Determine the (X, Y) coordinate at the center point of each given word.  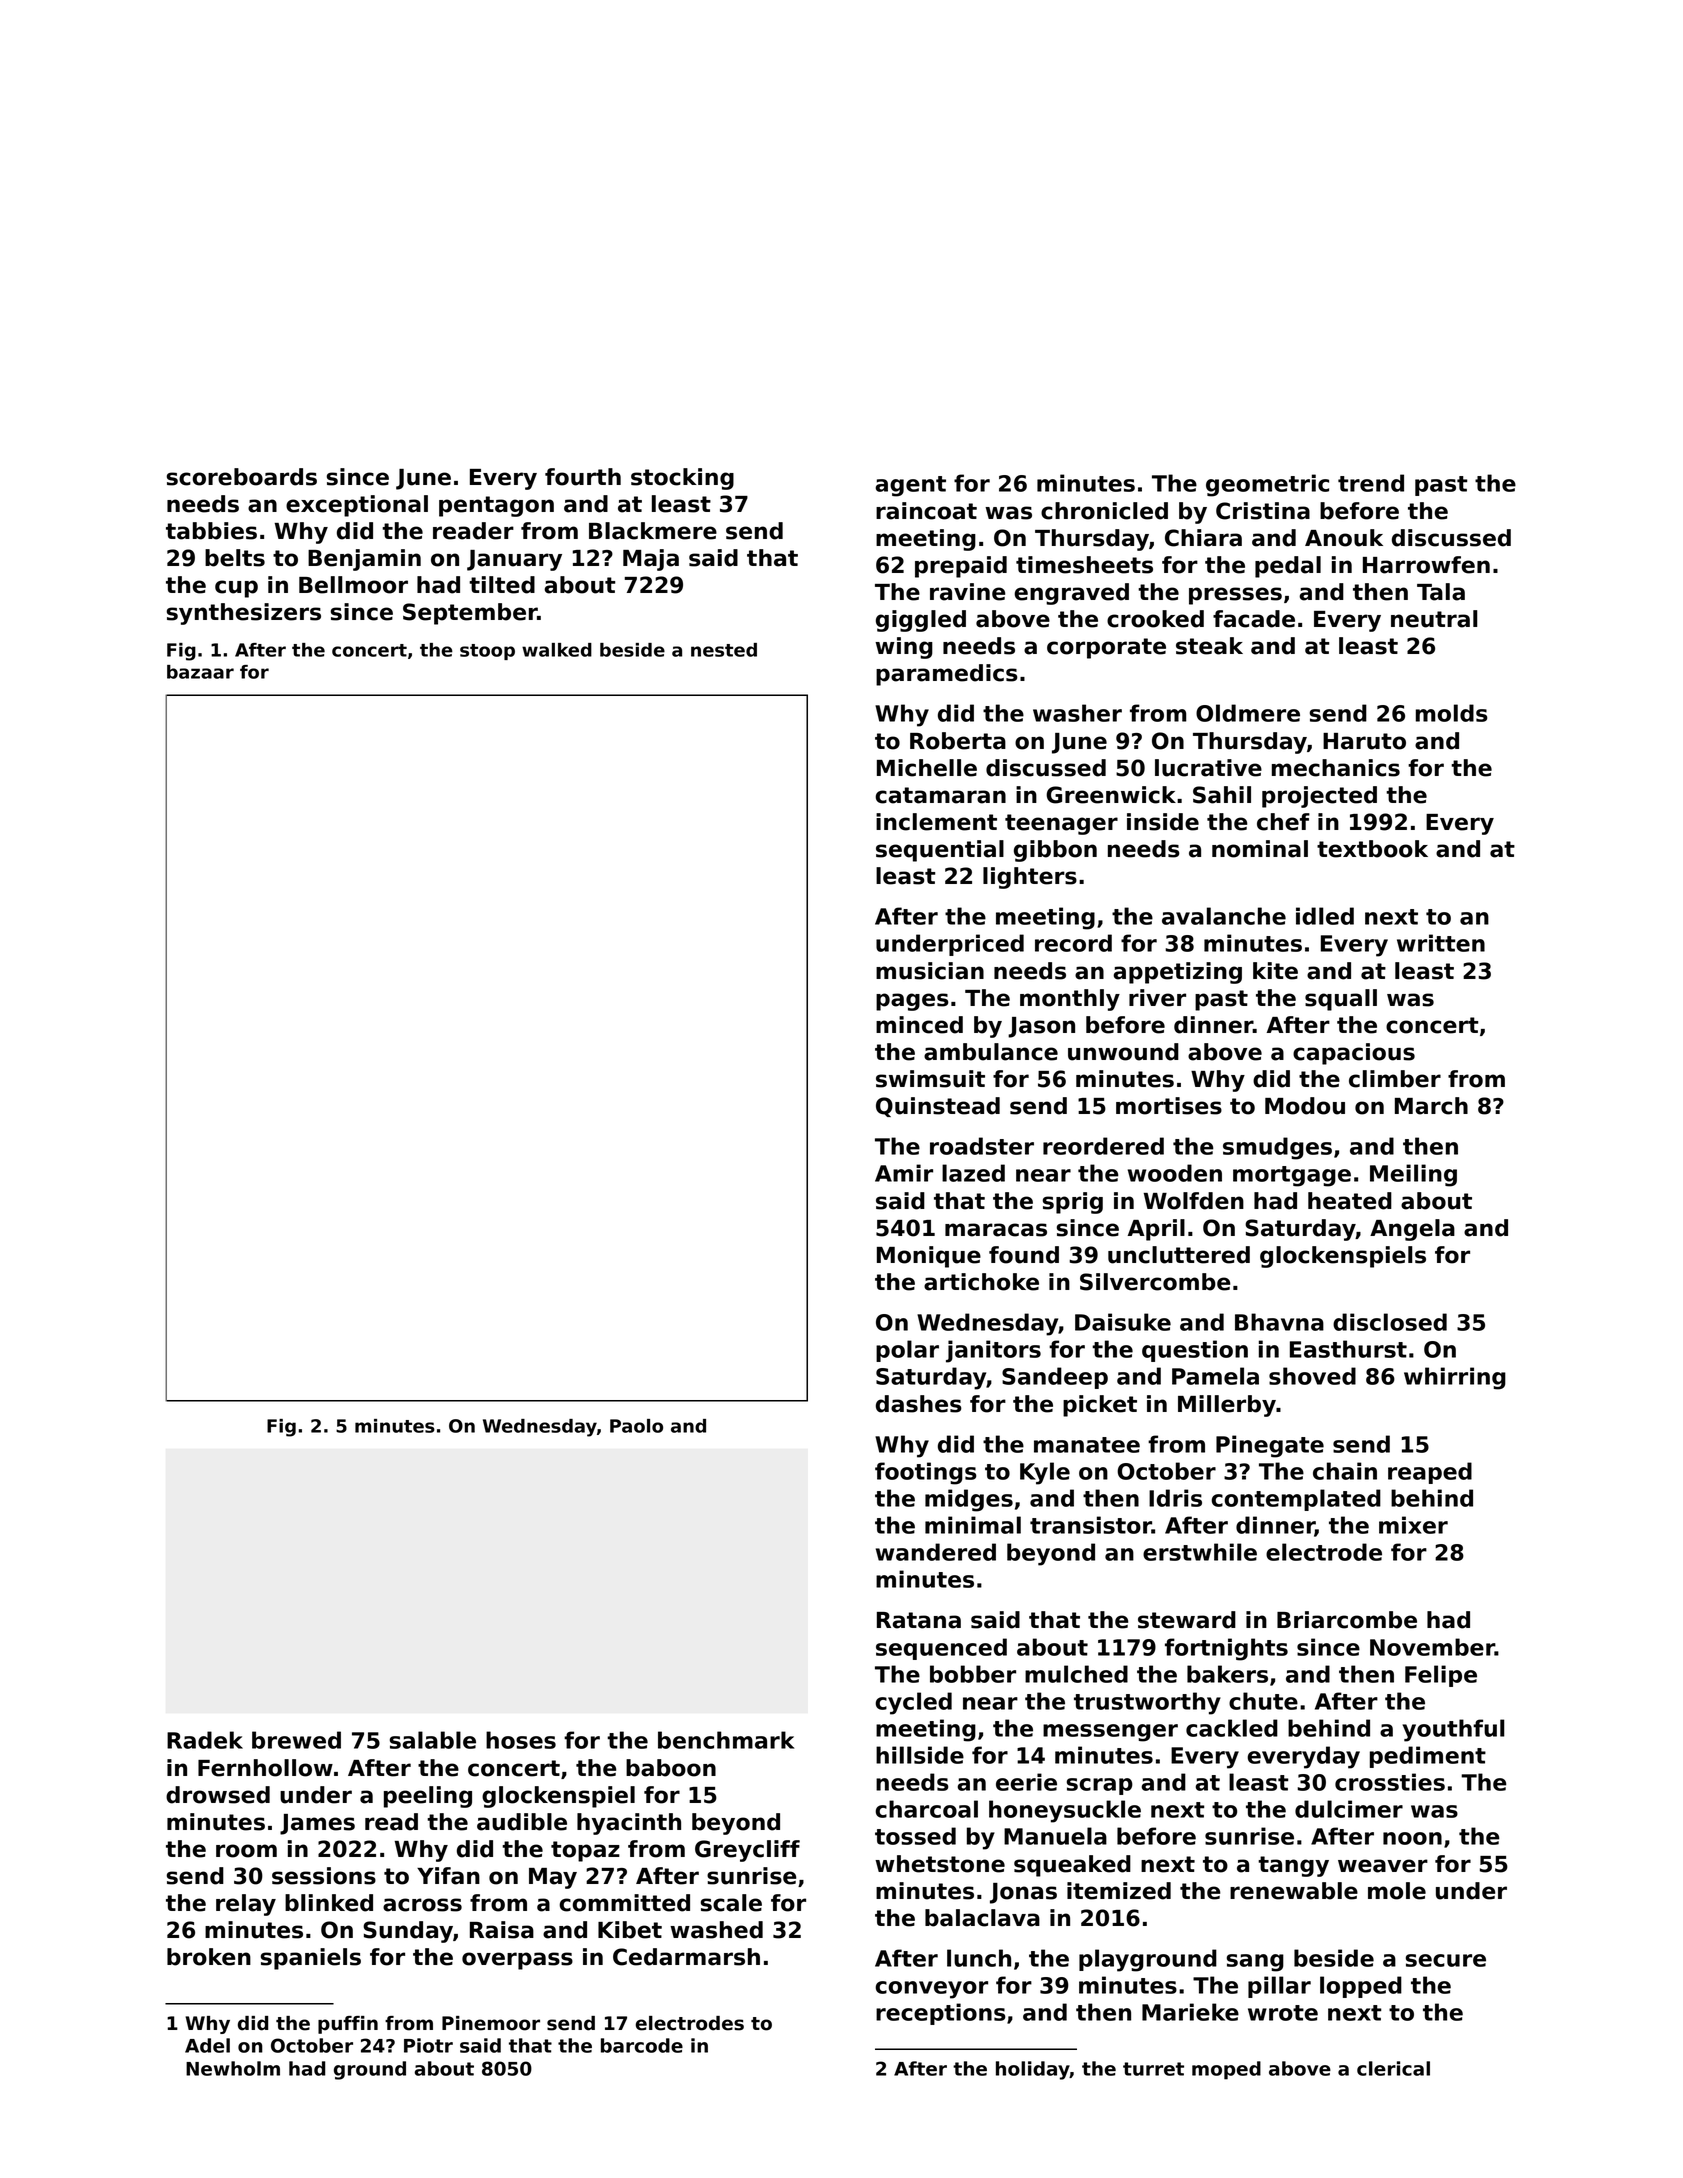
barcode (642, 2045)
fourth (583, 477)
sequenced (941, 1649)
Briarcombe (1347, 1620)
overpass (517, 1961)
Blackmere (653, 531)
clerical (1393, 2068)
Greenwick (1111, 795)
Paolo (636, 1426)
